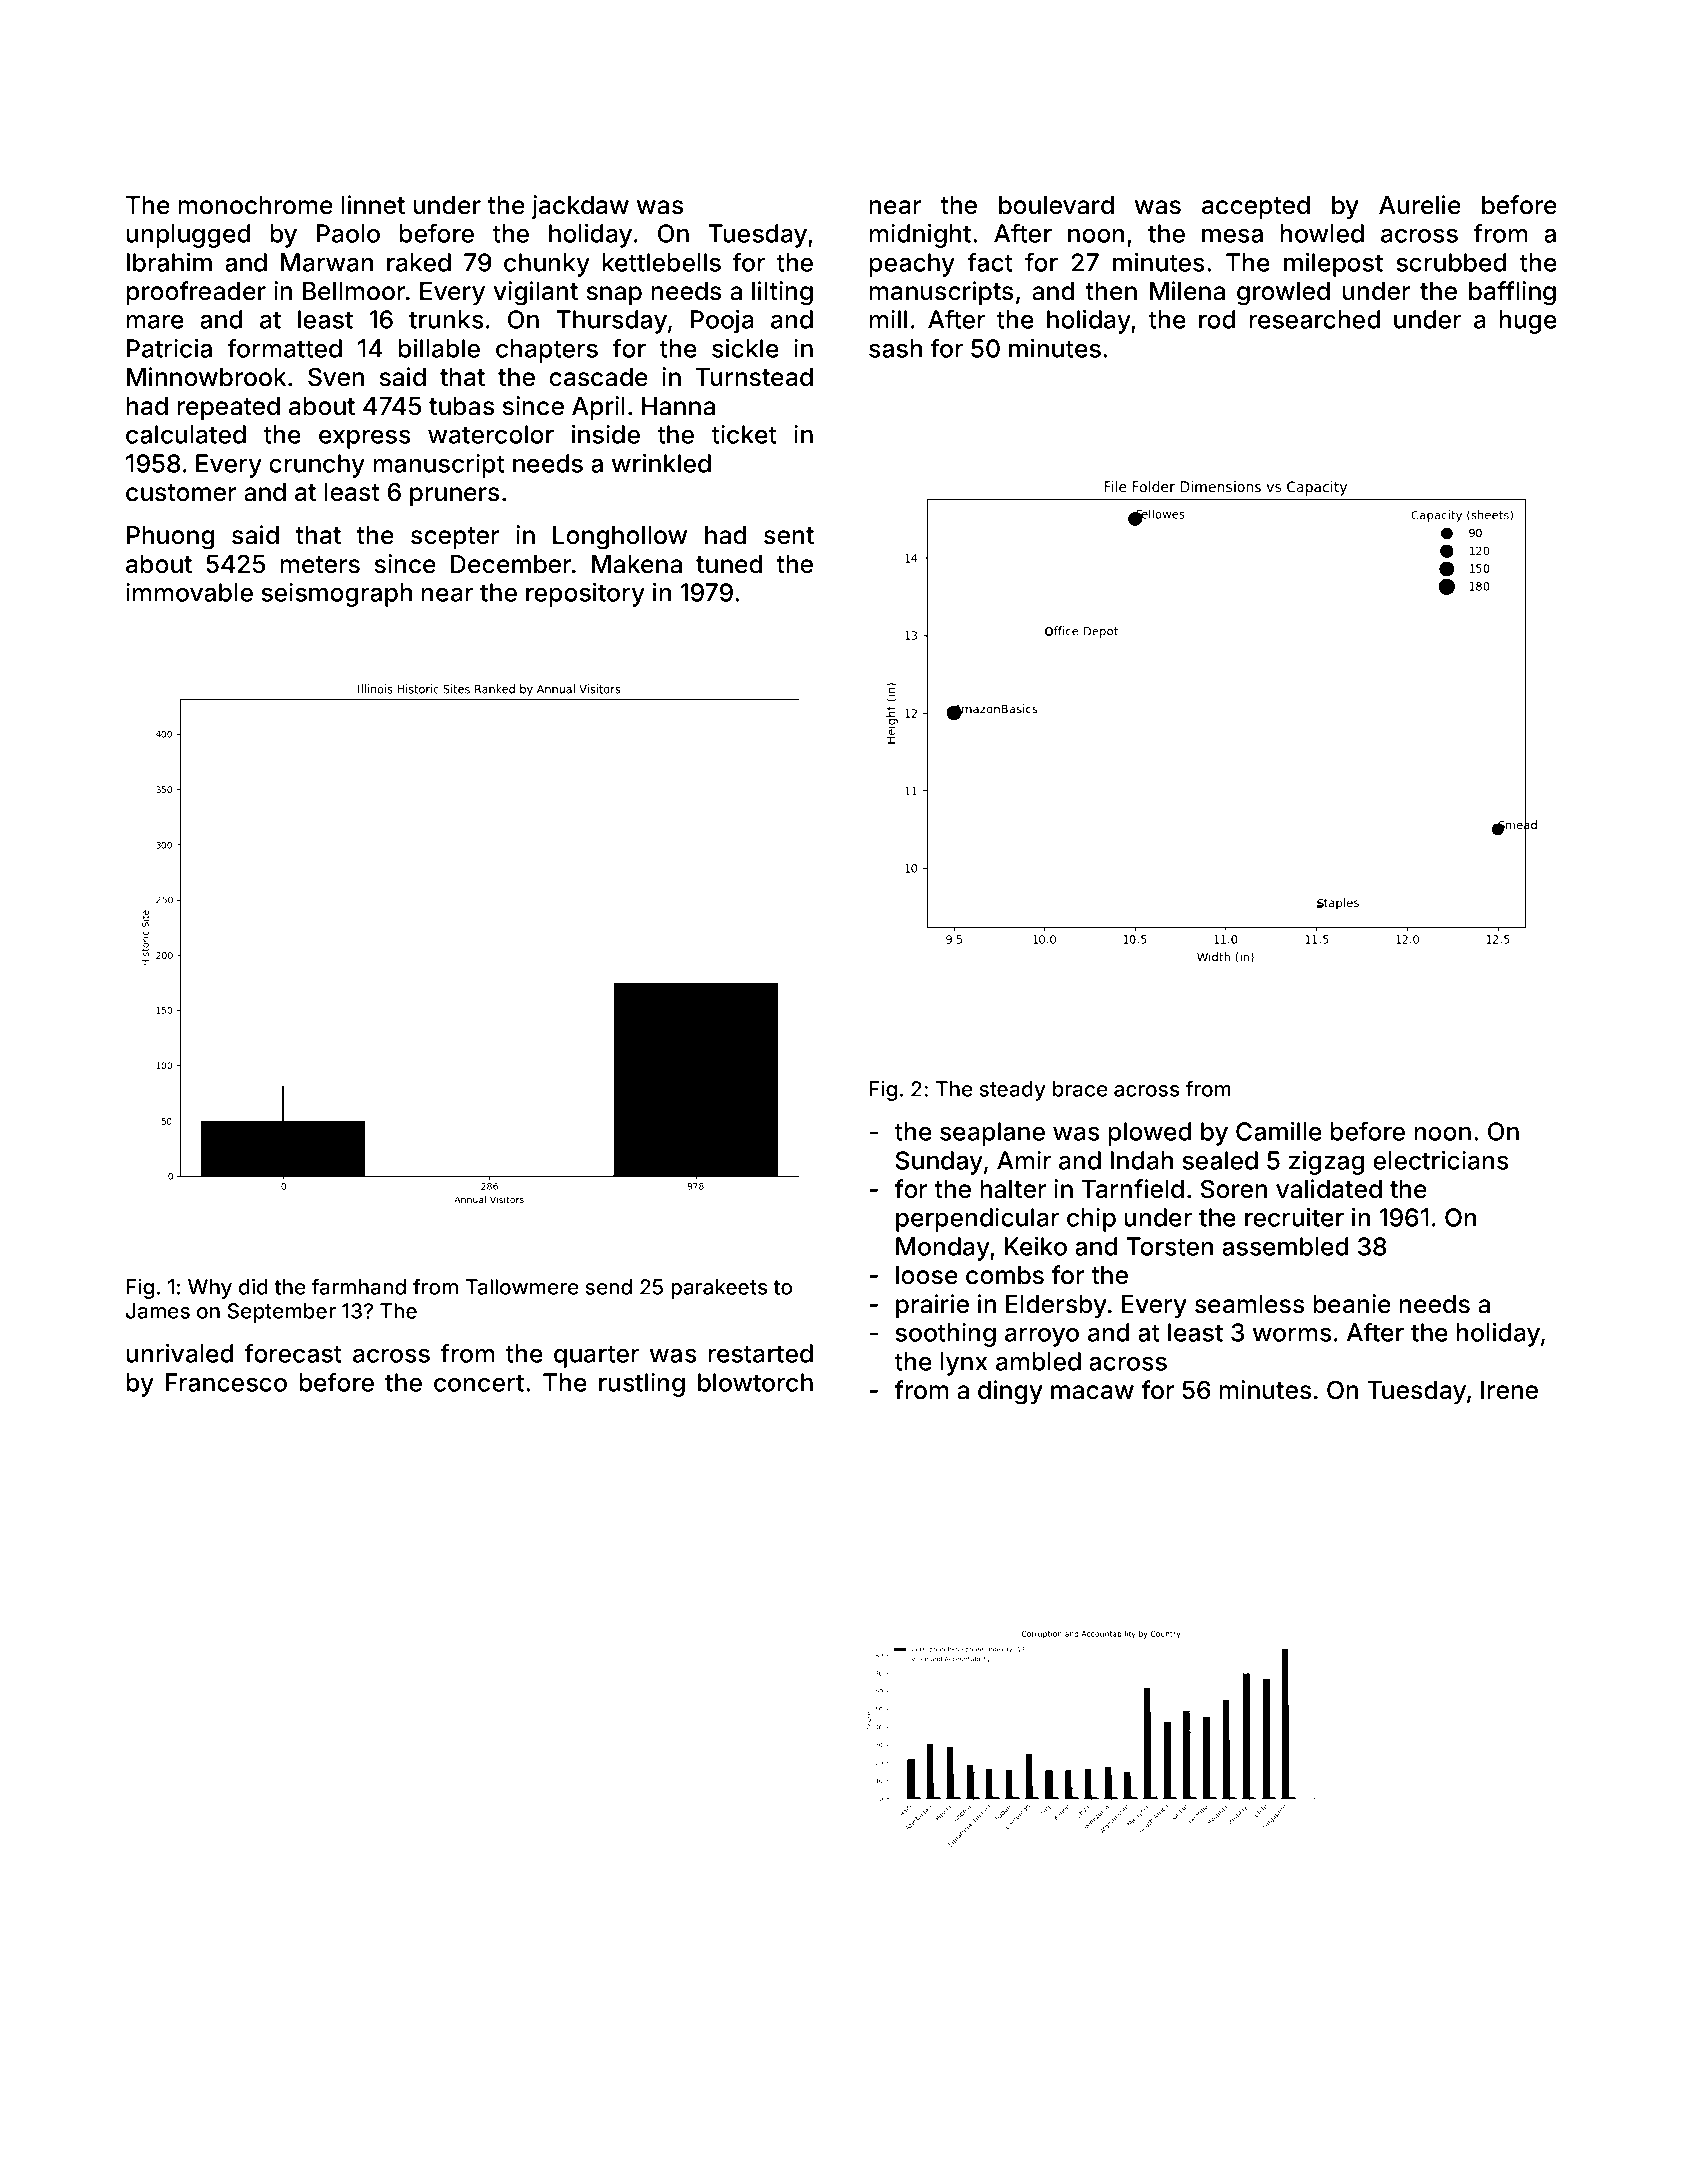 This page has width=1683, height=2178. I want to click on tuned, so click(729, 564).
